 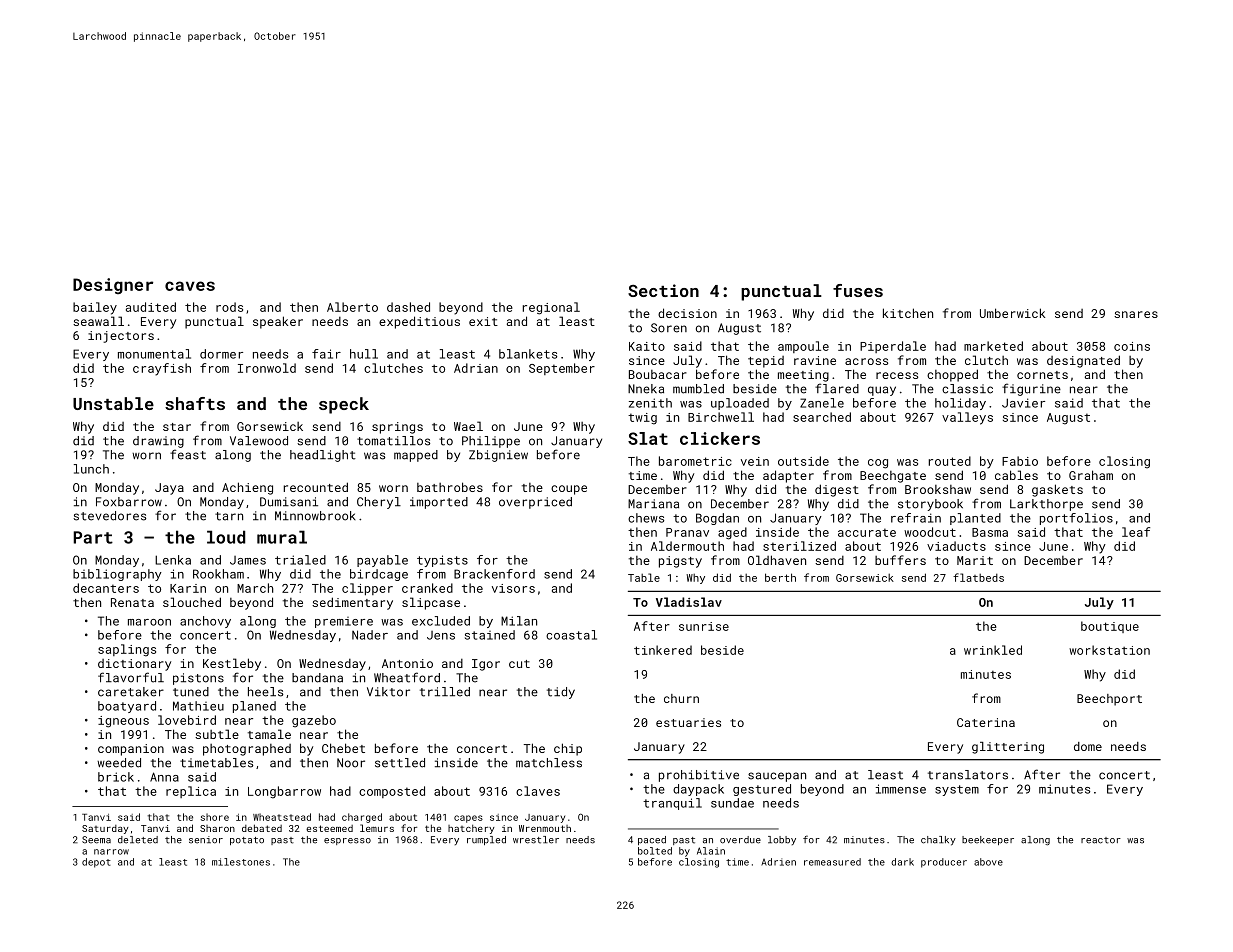 What do you see at coordinates (1088, 746) in the image?
I see `dome` at bounding box center [1088, 746].
